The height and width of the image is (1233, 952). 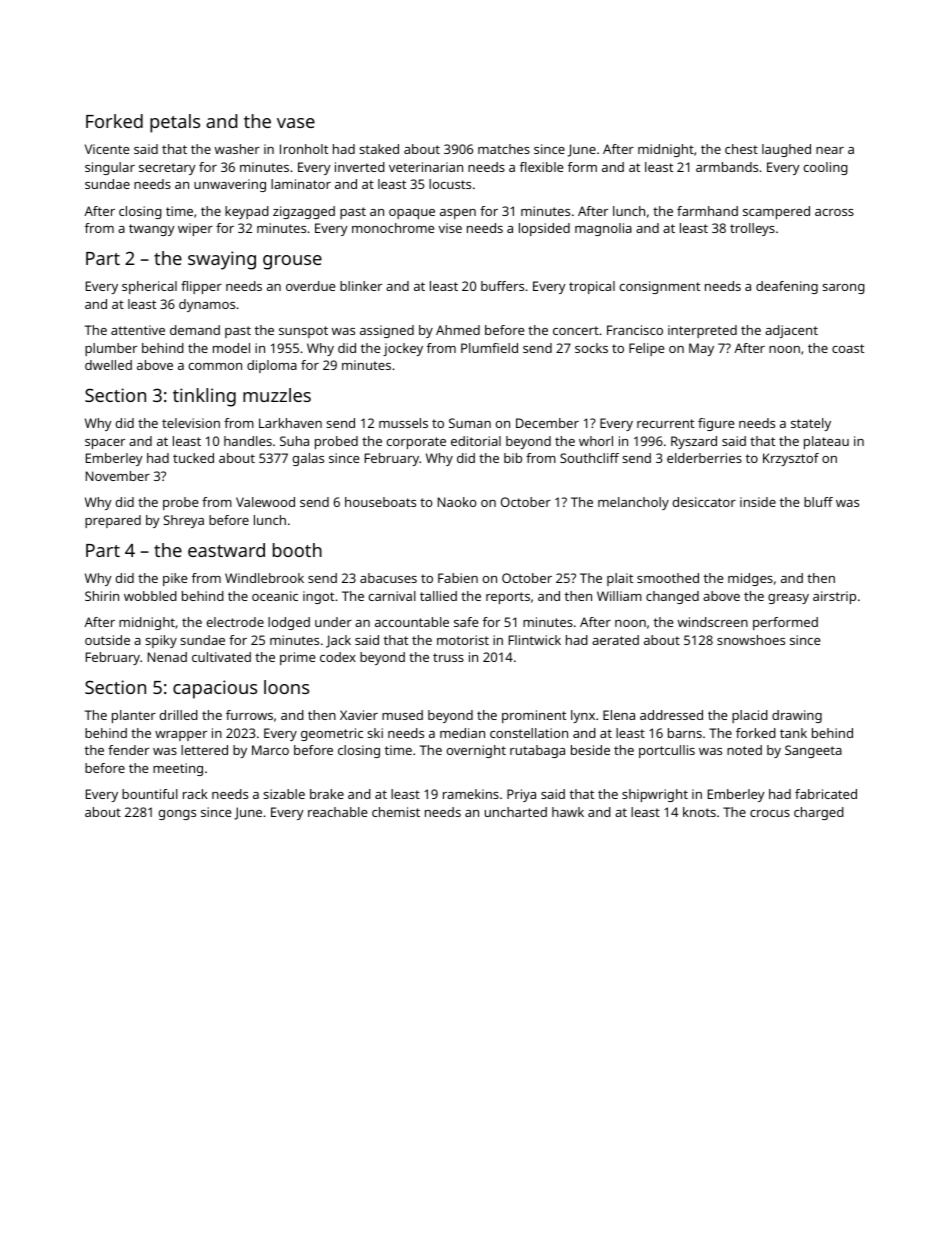 What do you see at coordinates (337, 812) in the image?
I see `reachable` at bounding box center [337, 812].
